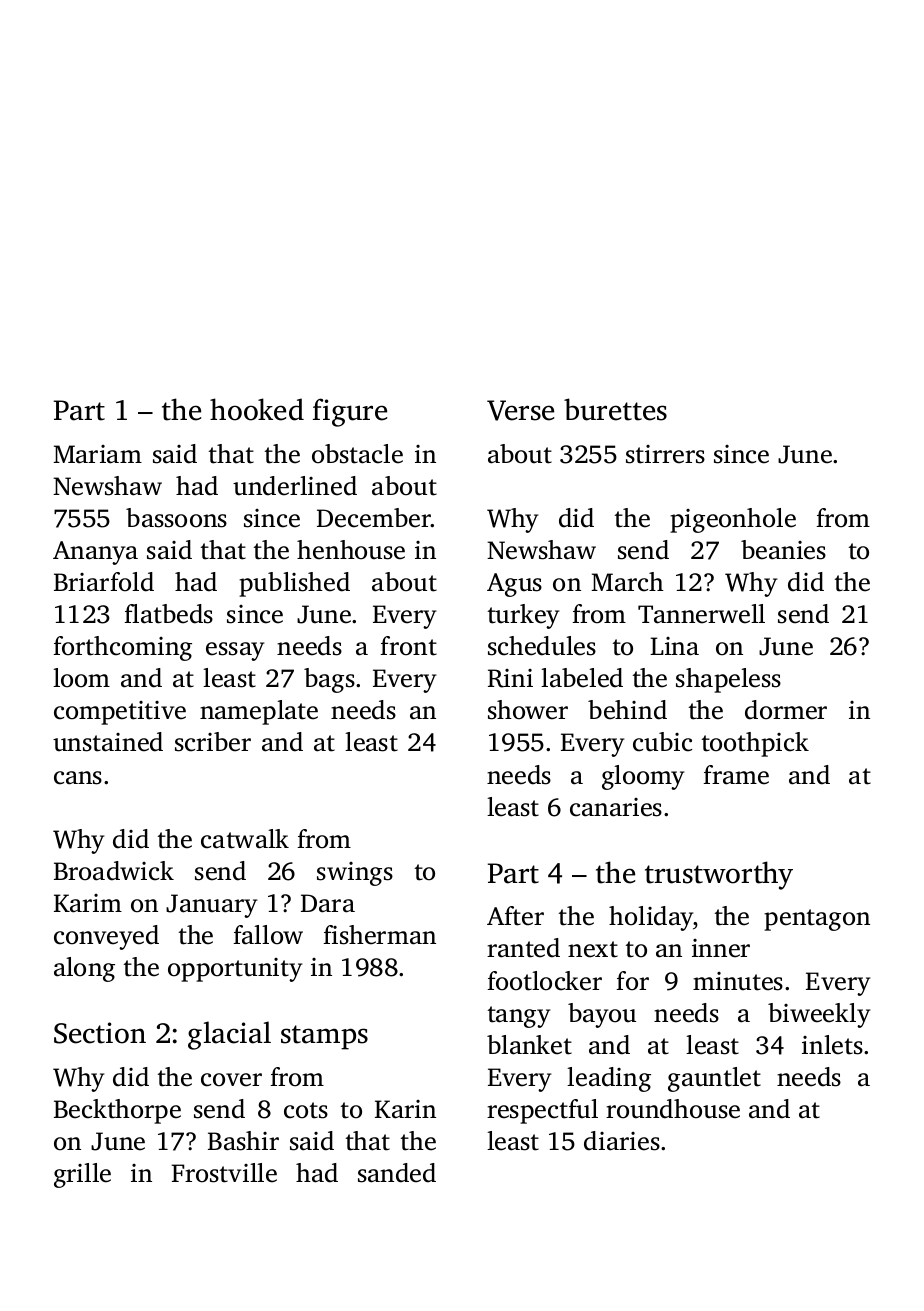  I want to click on biweekly, so click(819, 1015).
